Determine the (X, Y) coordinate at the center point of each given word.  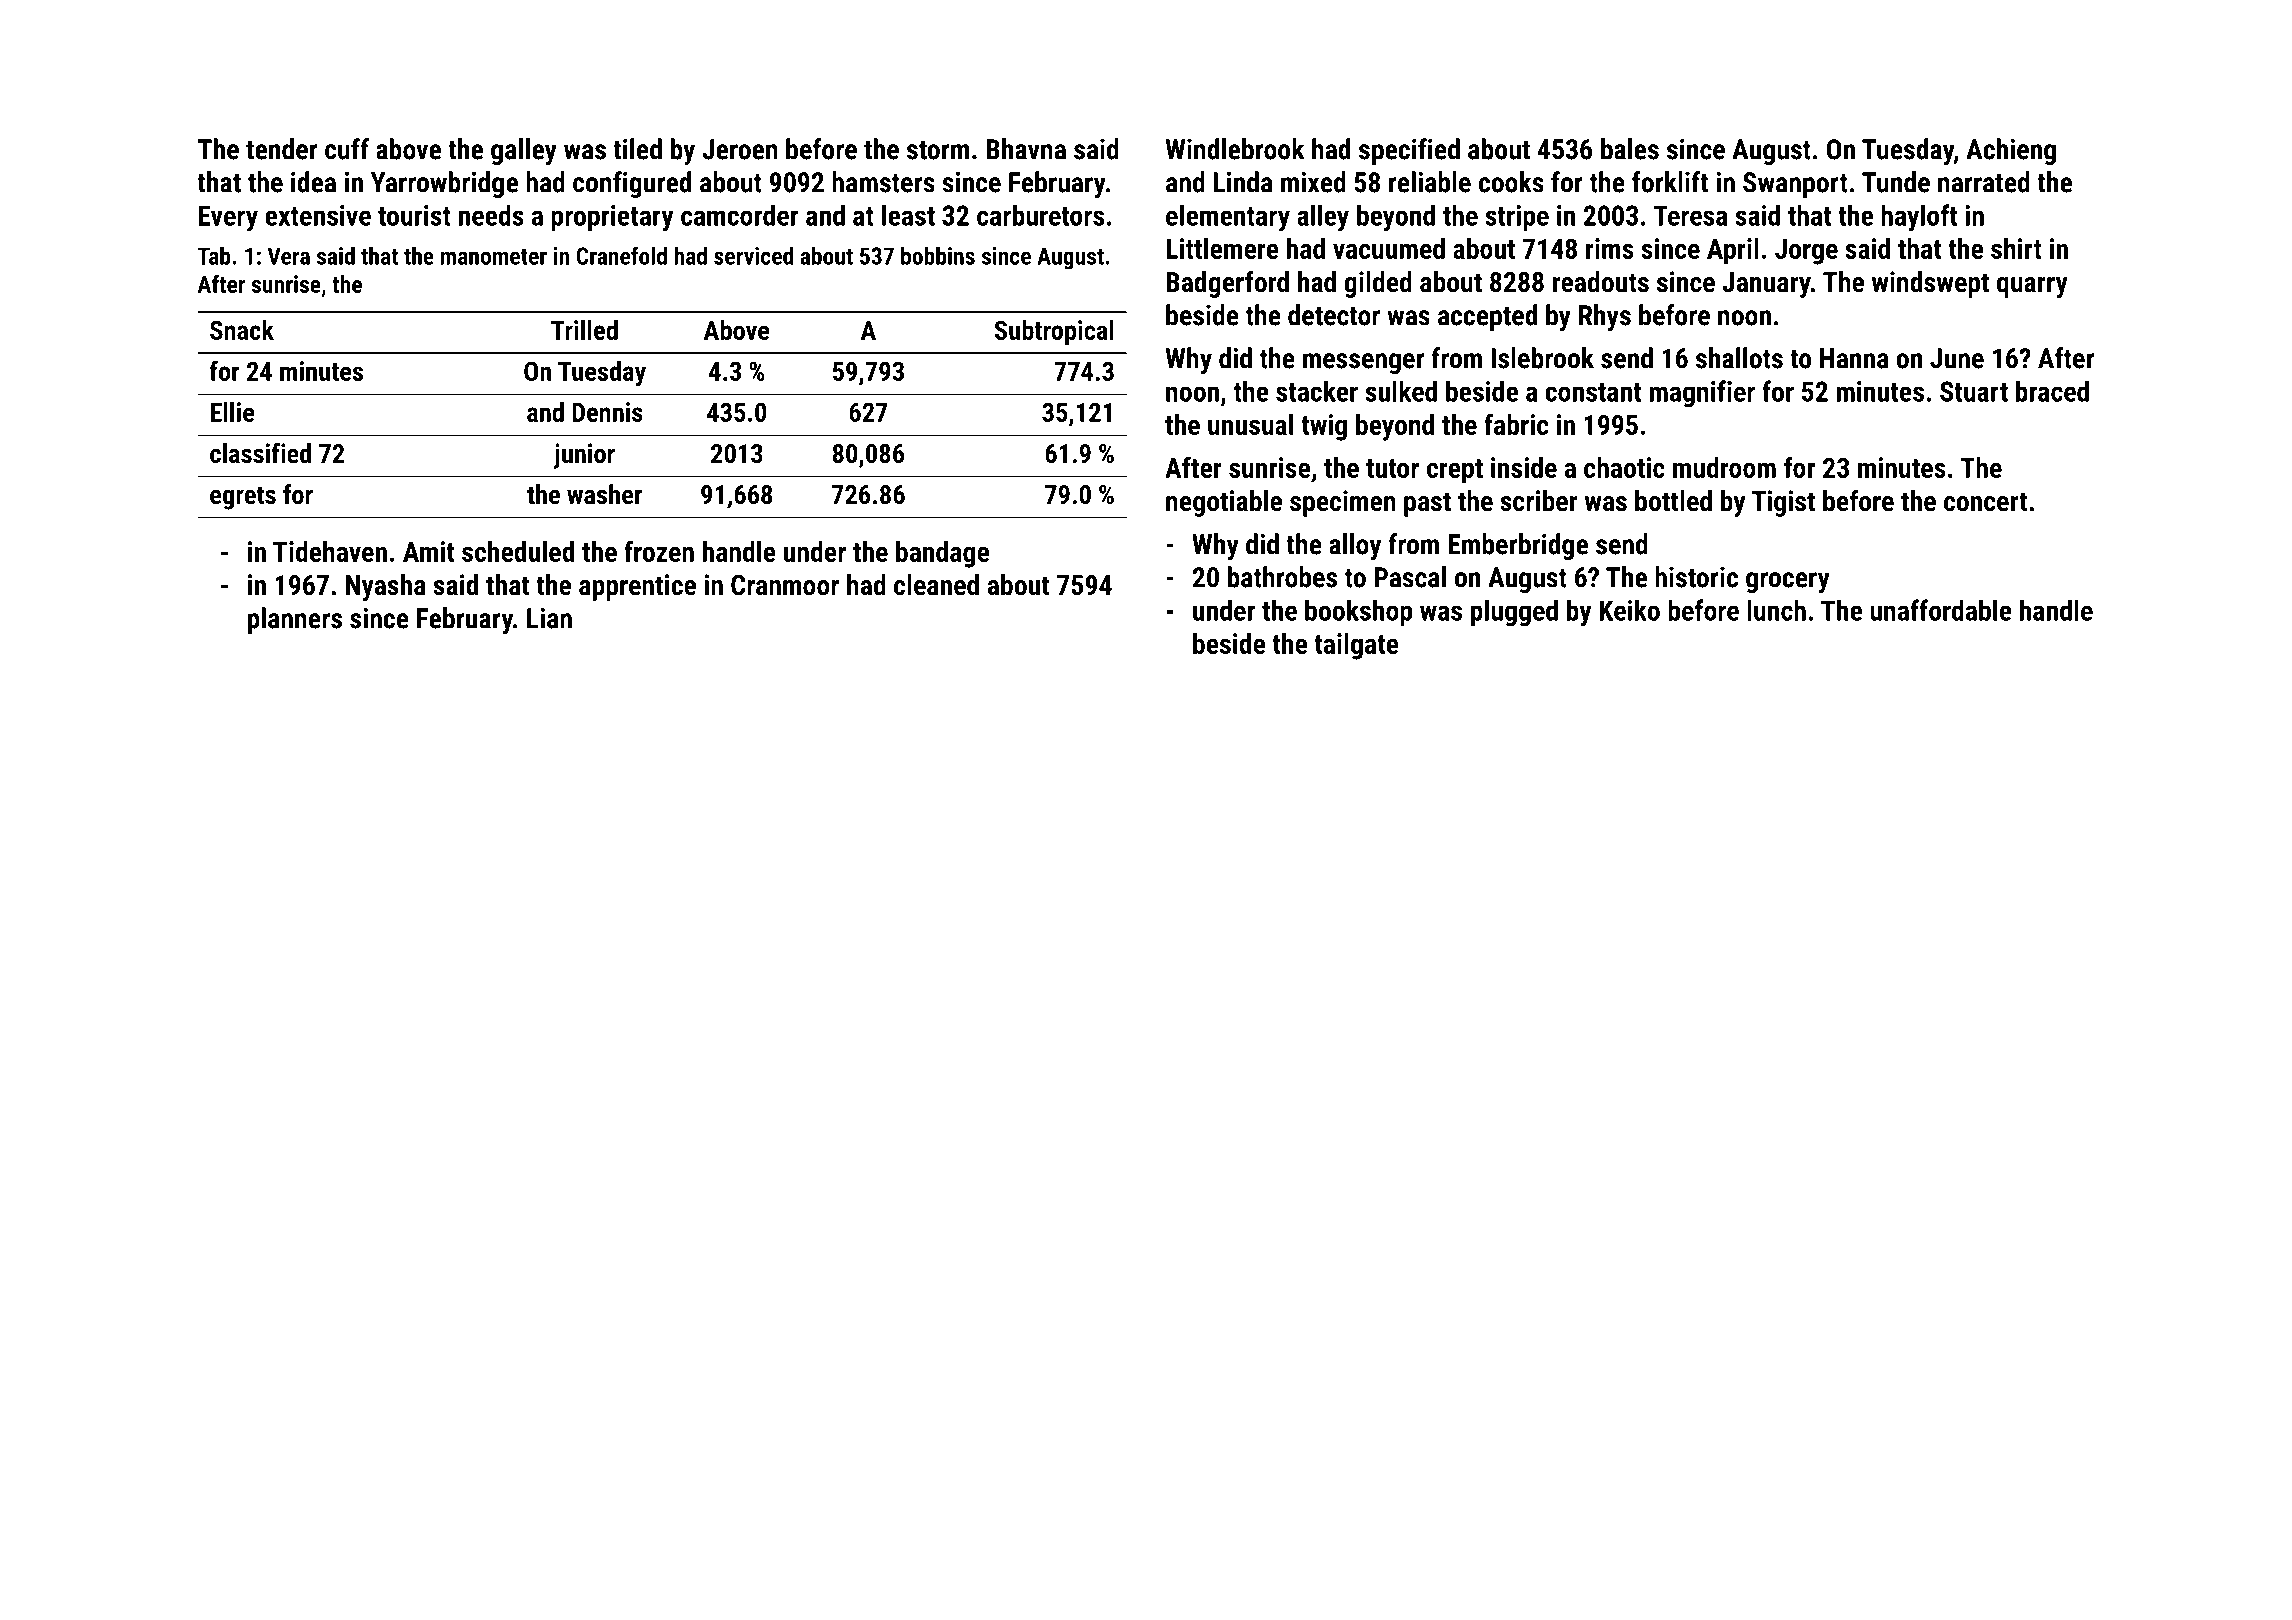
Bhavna (1026, 149)
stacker (1317, 391)
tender (282, 149)
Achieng (2011, 151)
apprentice (637, 587)
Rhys (1605, 317)
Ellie (232, 412)
